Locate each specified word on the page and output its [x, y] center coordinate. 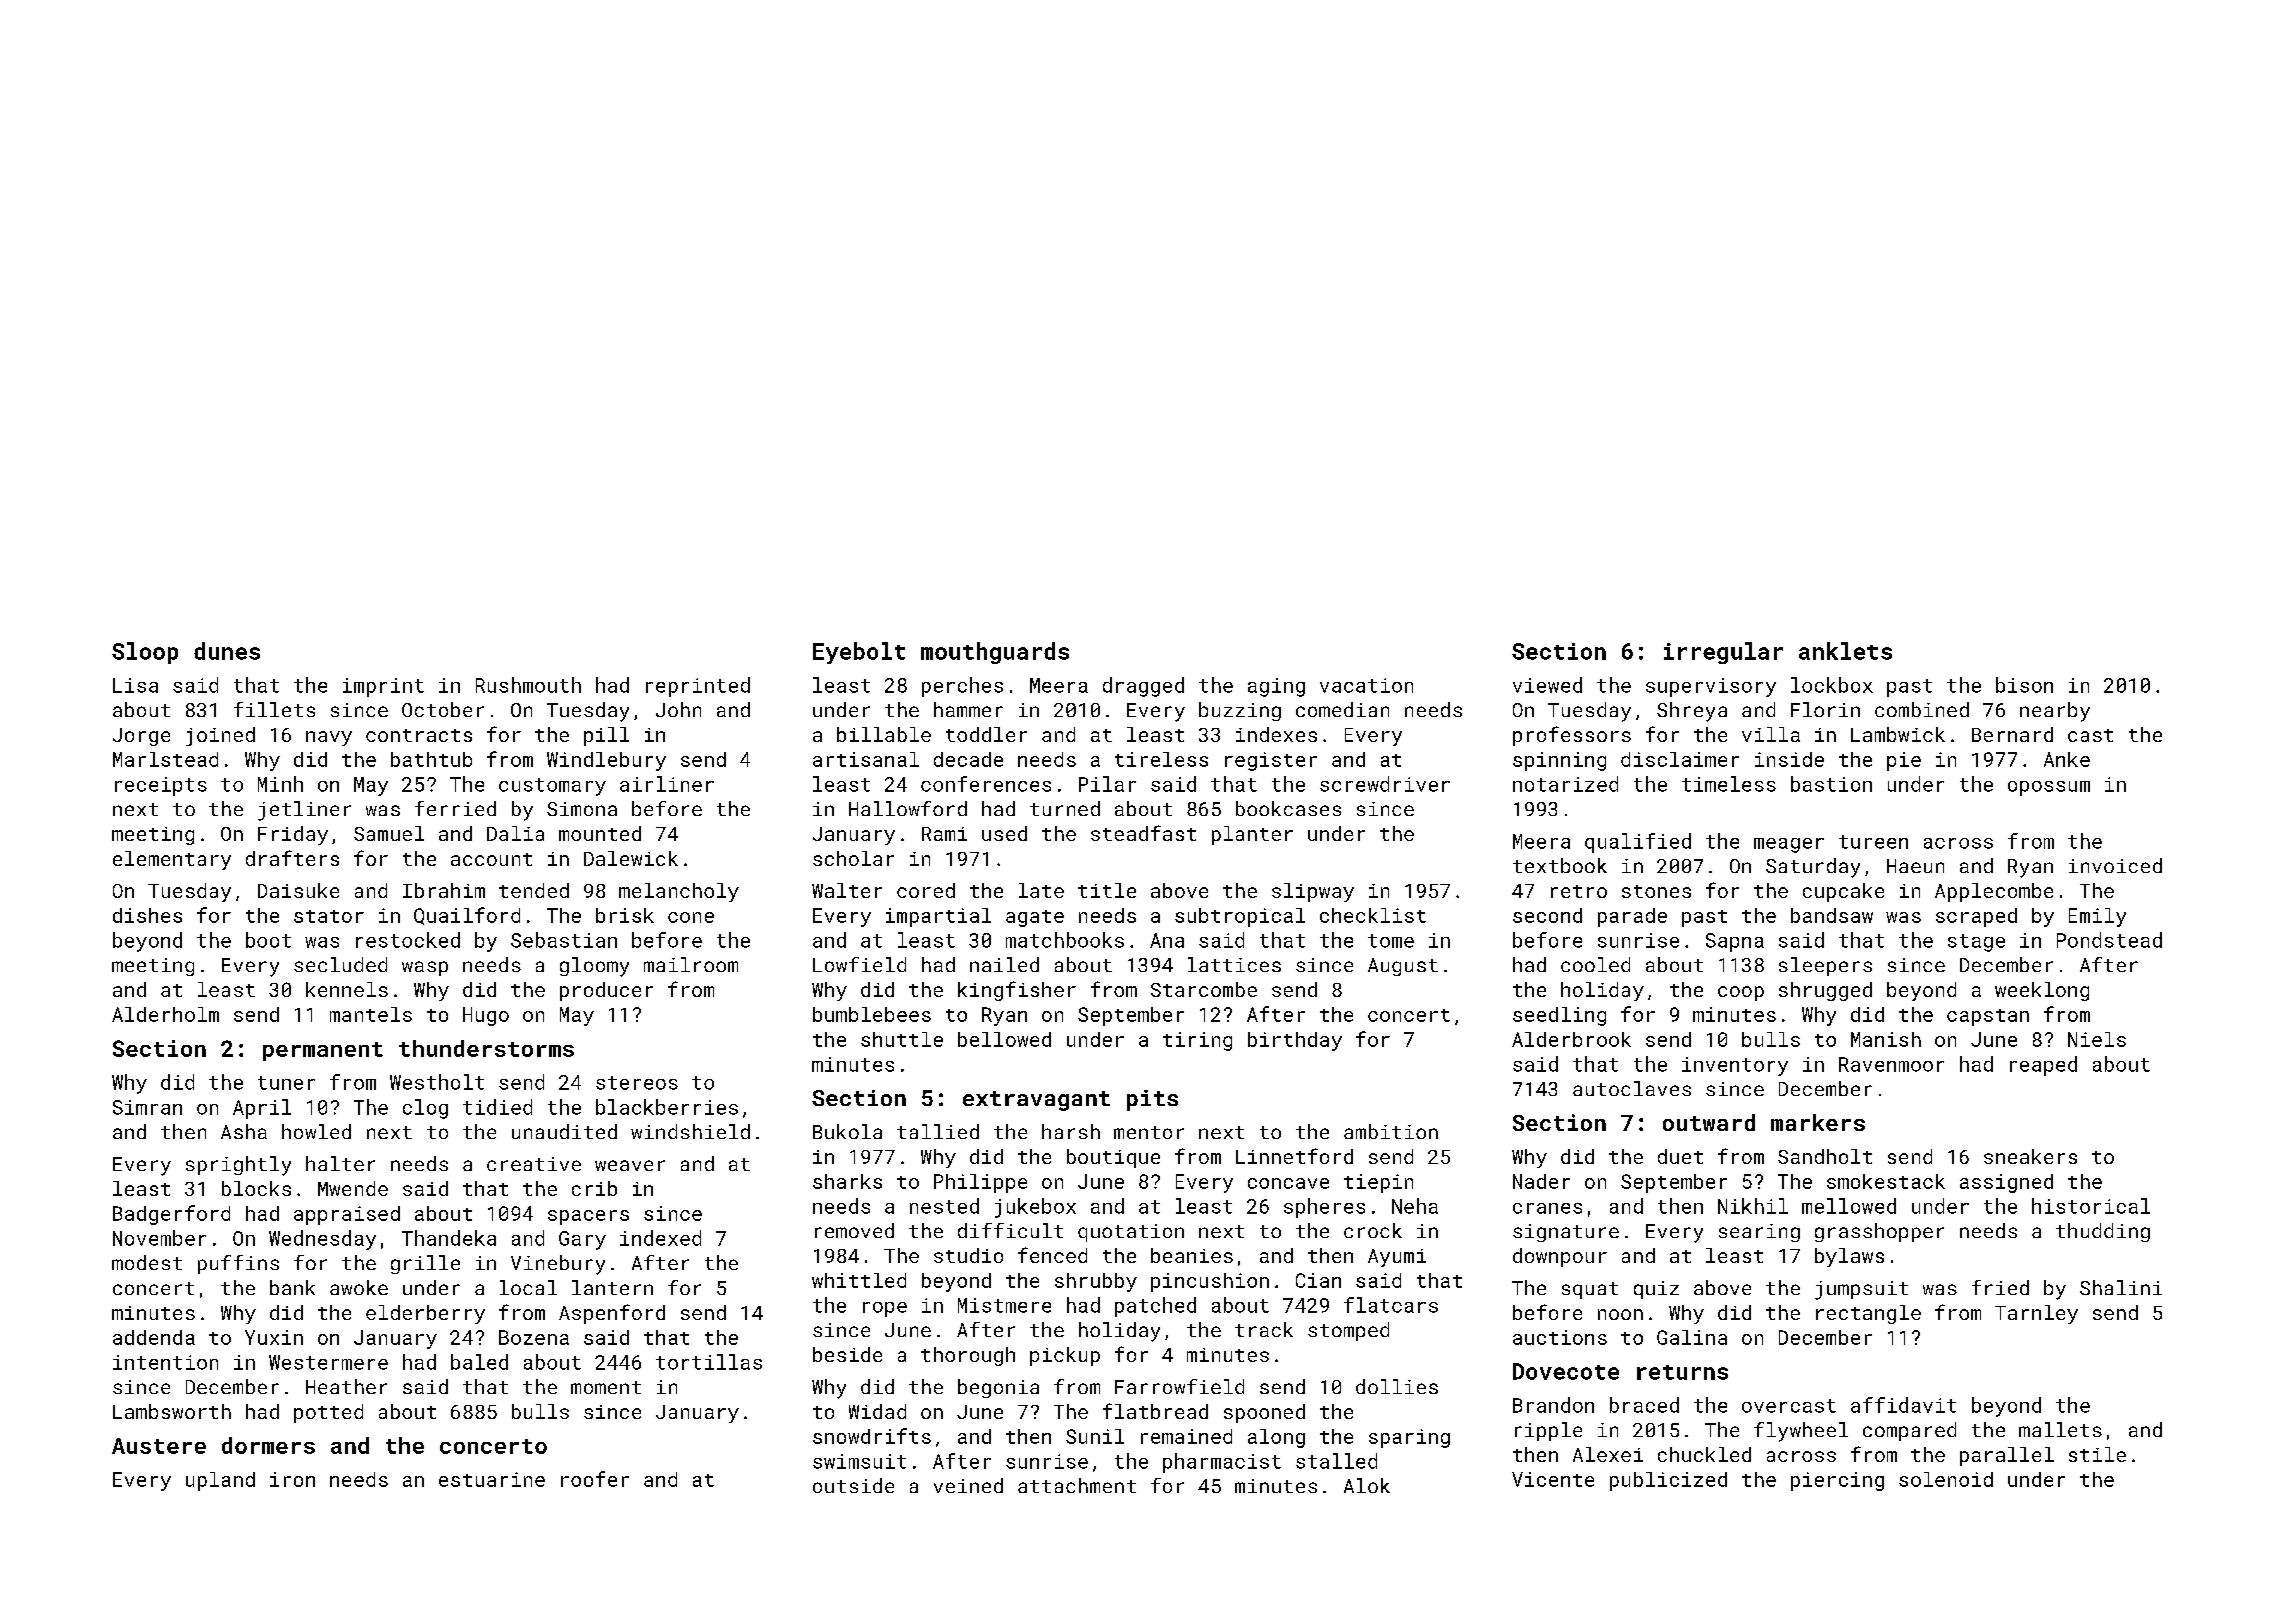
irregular [1723, 653]
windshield [690, 1131]
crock [1373, 1230]
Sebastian [564, 940]
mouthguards [995, 653]
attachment [1077, 1485]
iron [292, 1479]
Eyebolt [859, 653]
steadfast [1143, 833]
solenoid [1946, 1479]
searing [1759, 1233]
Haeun [1915, 866]
